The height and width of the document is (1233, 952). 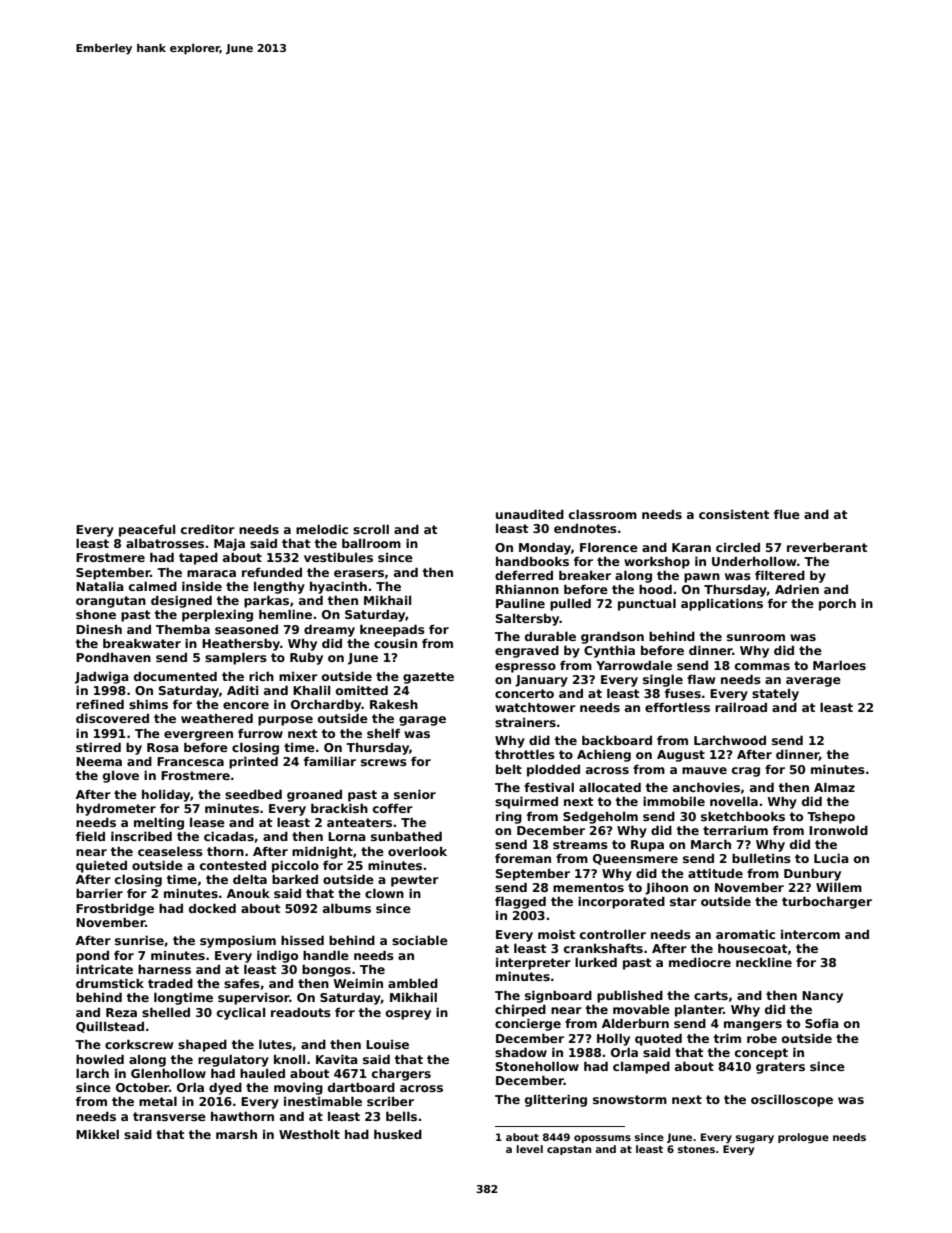 What do you see at coordinates (322, 529) in the document?
I see `melodic` at bounding box center [322, 529].
